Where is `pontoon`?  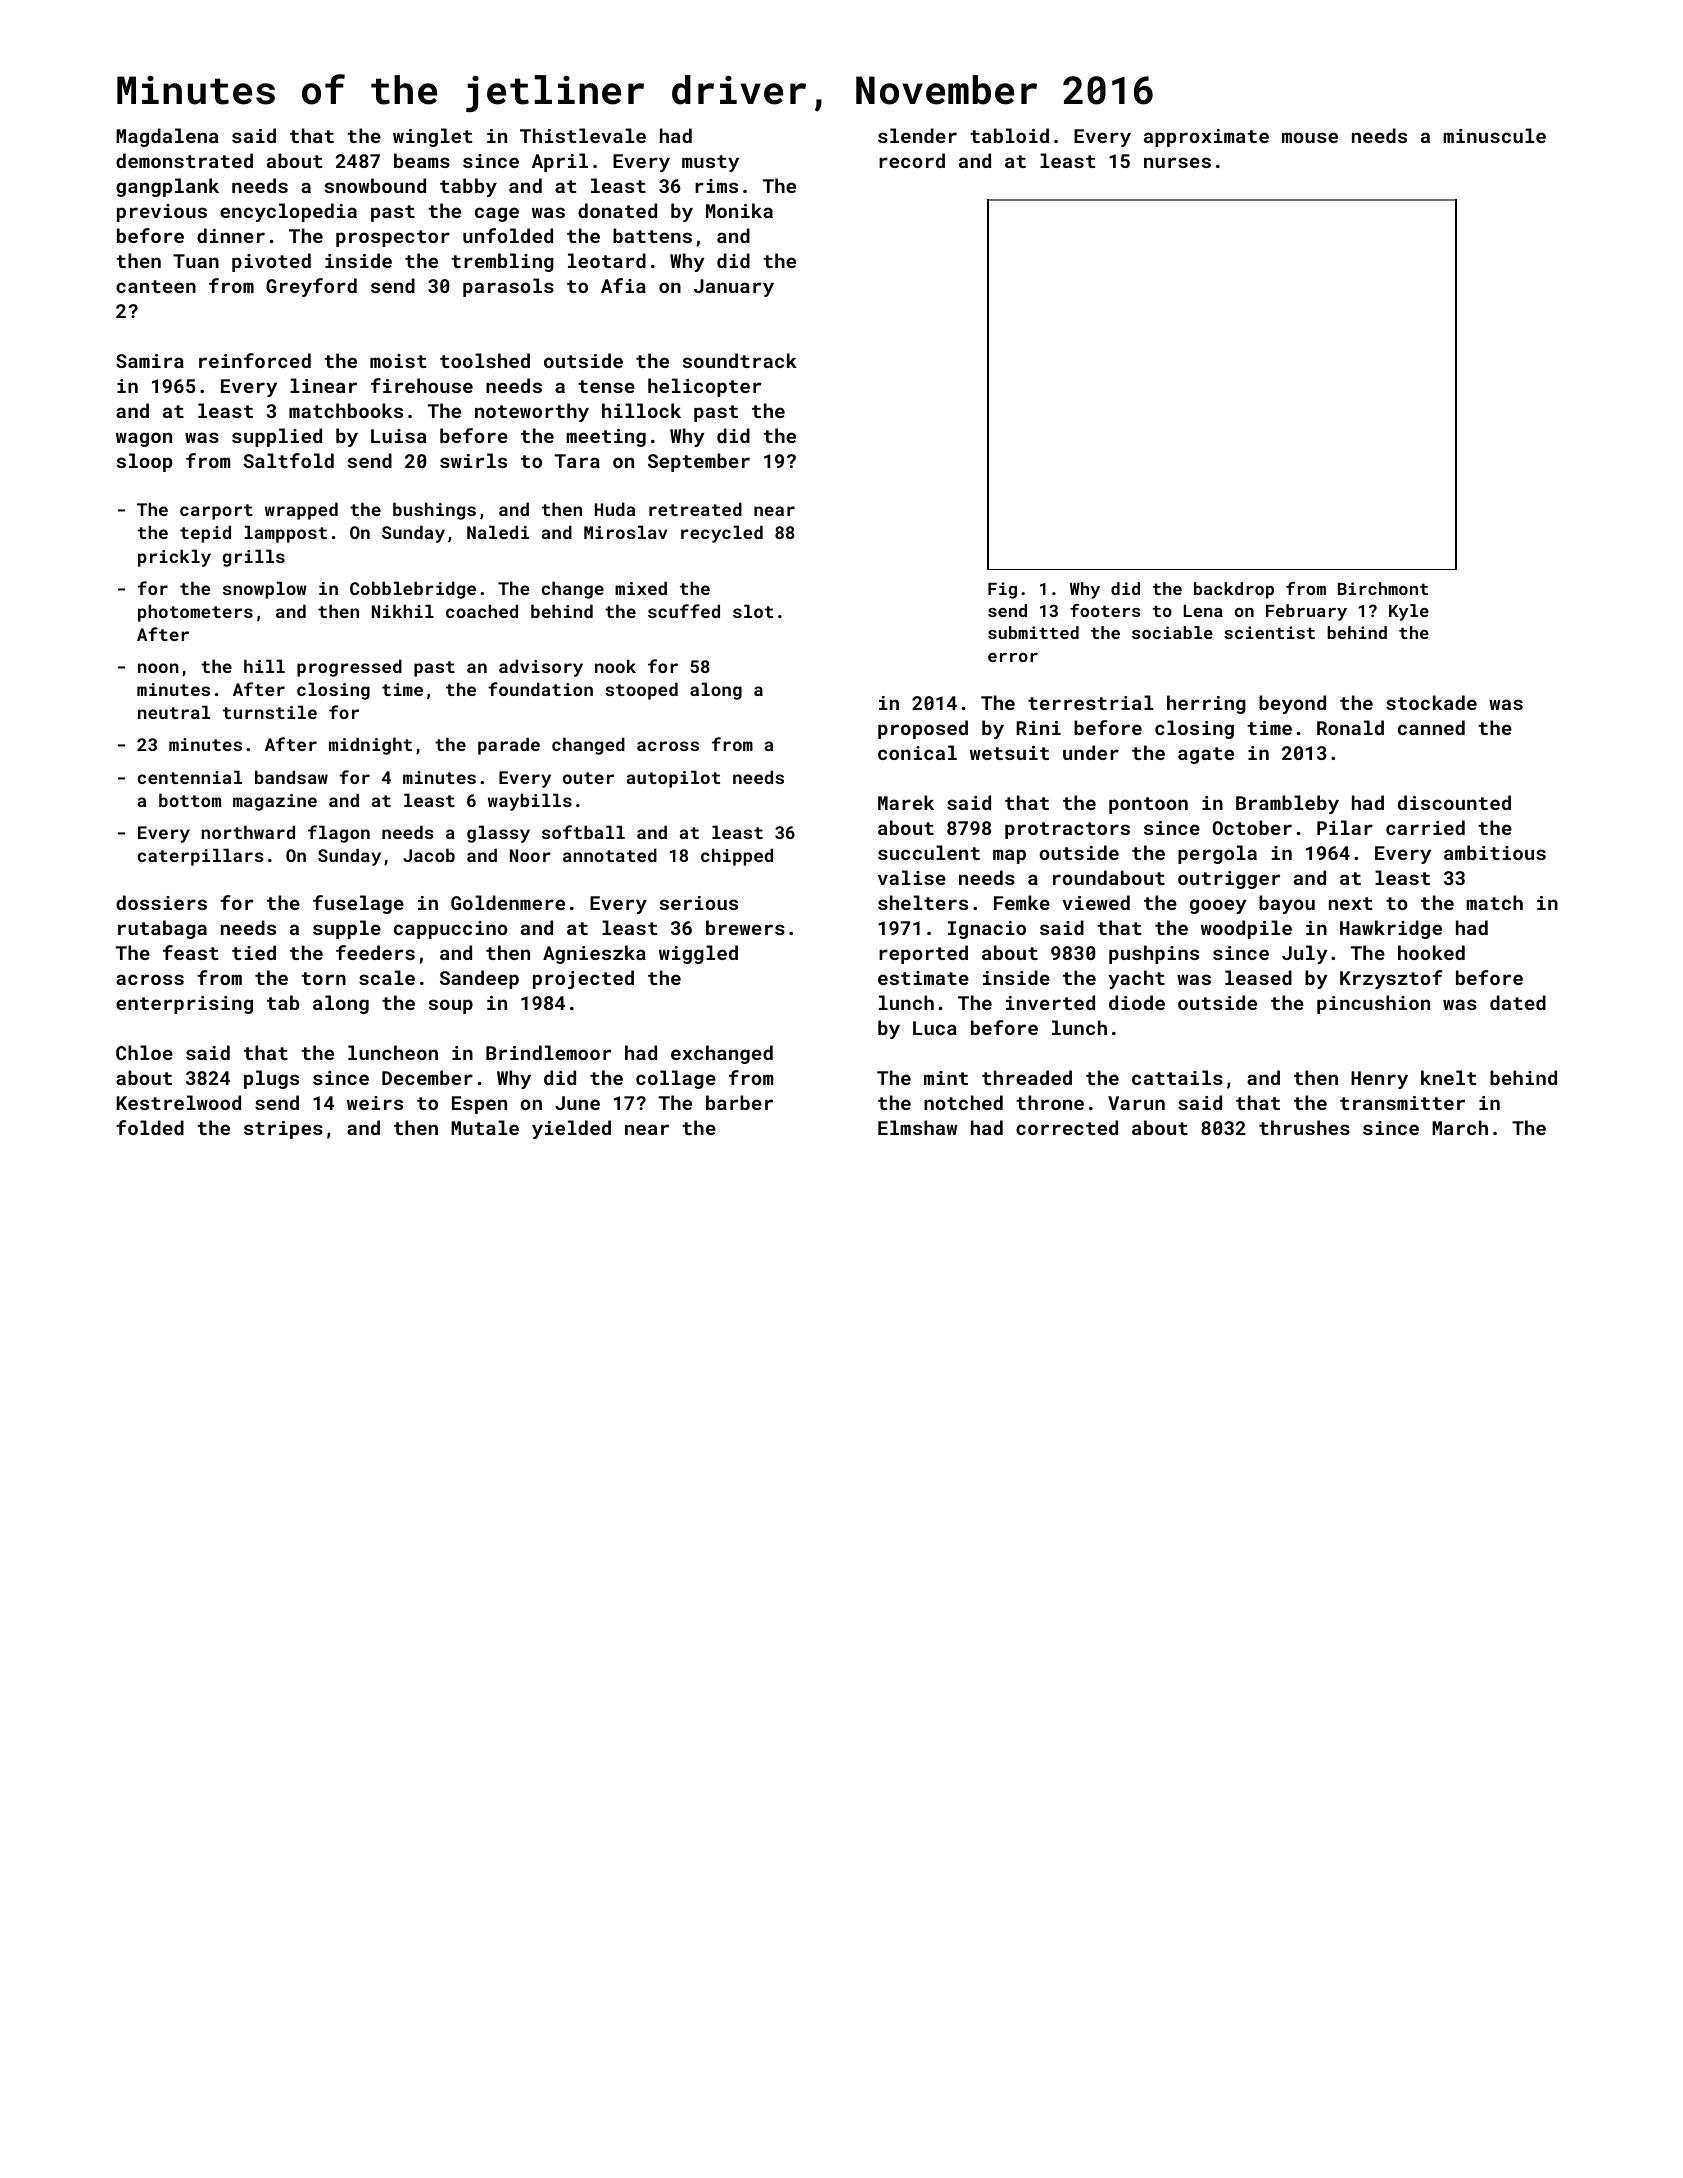 pontoon is located at coordinates (1148, 805).
